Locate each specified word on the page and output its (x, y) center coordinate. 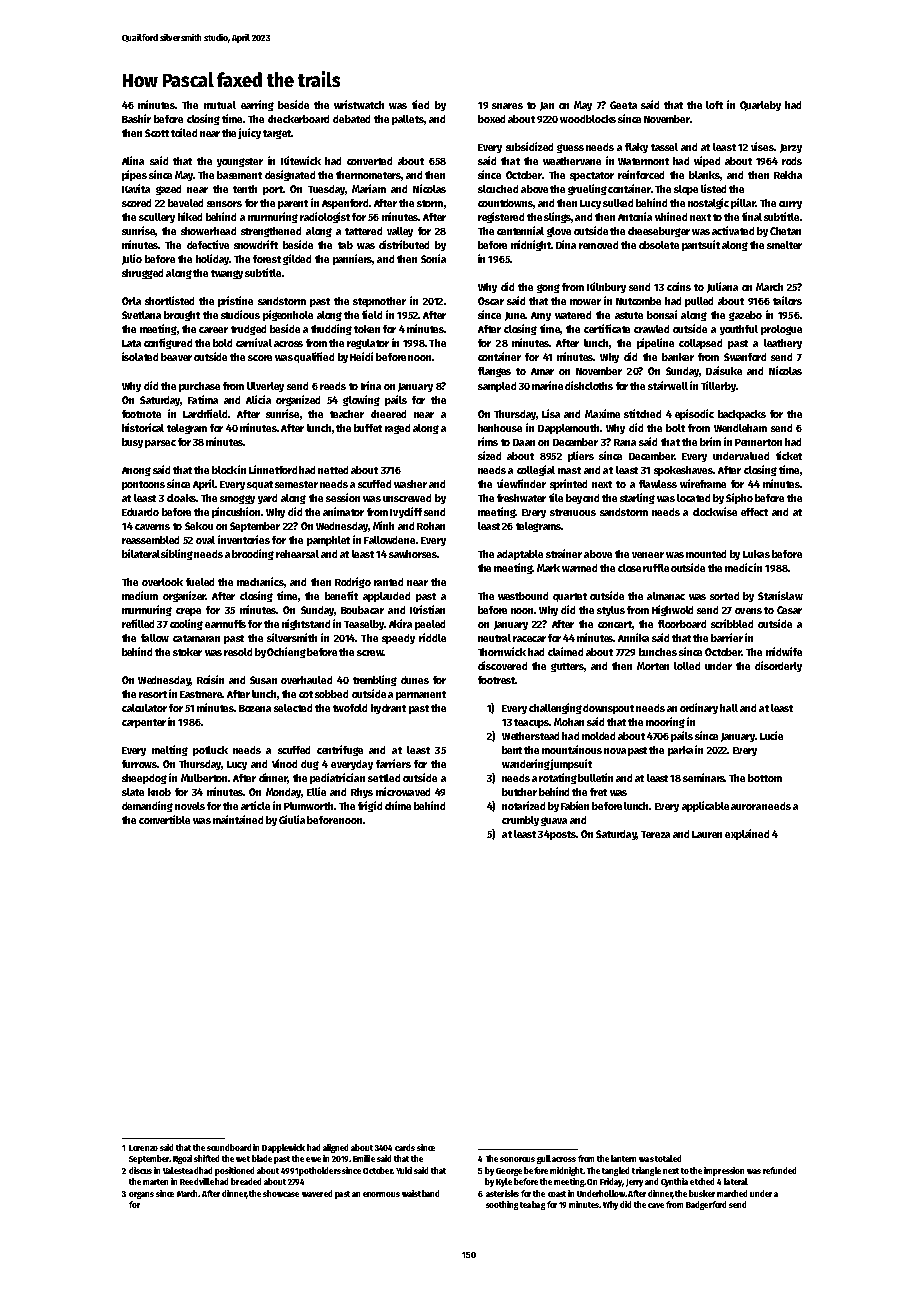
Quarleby (760, 106)
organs (141, 1195)
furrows (139, 764)
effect (754, 512)
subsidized (529, 146)
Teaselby (364, 625)
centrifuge (340, 750)
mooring (665, 722)
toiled (184, 132)
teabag (532, 1205)
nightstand (306, 624)
